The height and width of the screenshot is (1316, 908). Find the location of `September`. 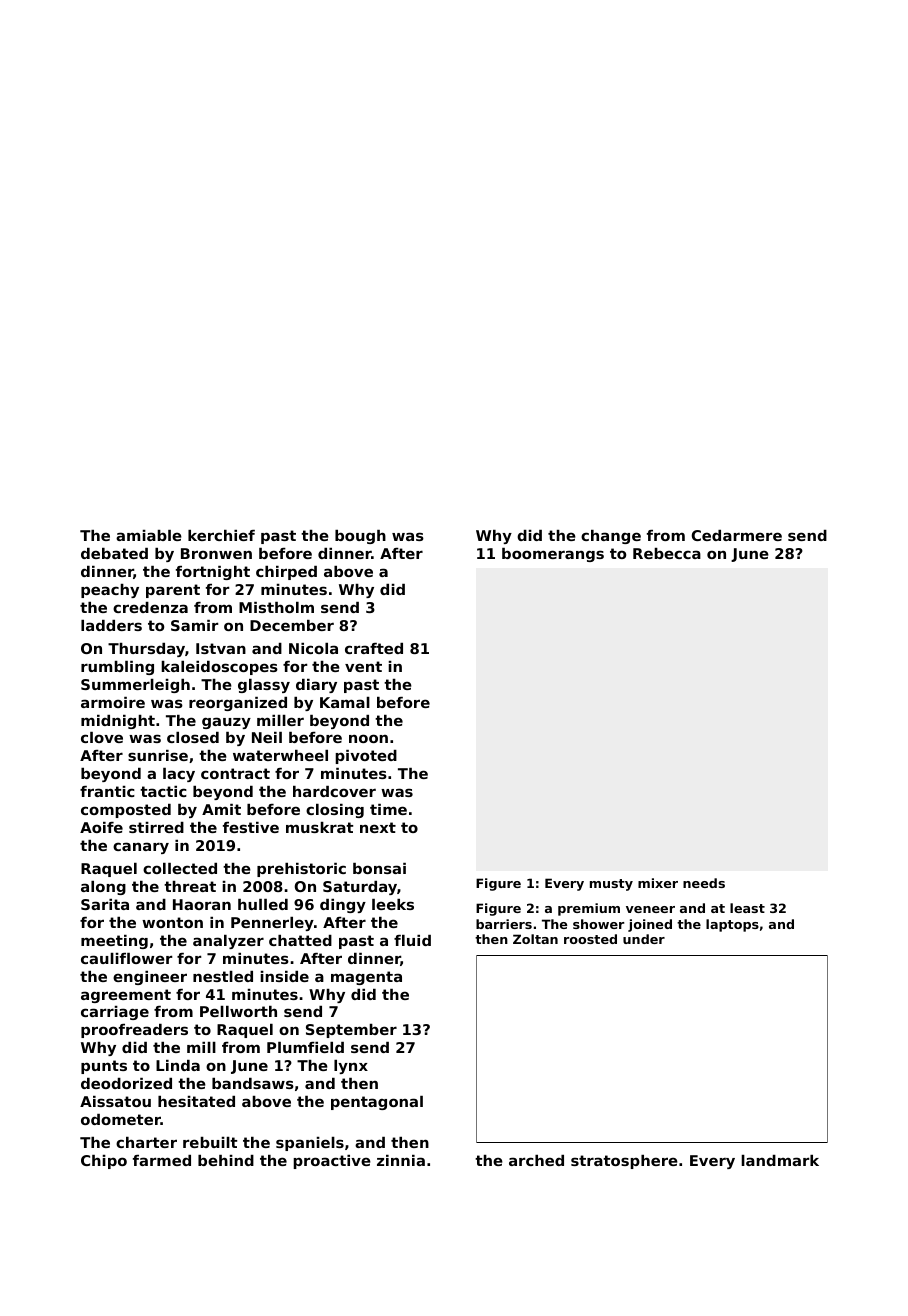

September is located at coordinates (351, 1031).
